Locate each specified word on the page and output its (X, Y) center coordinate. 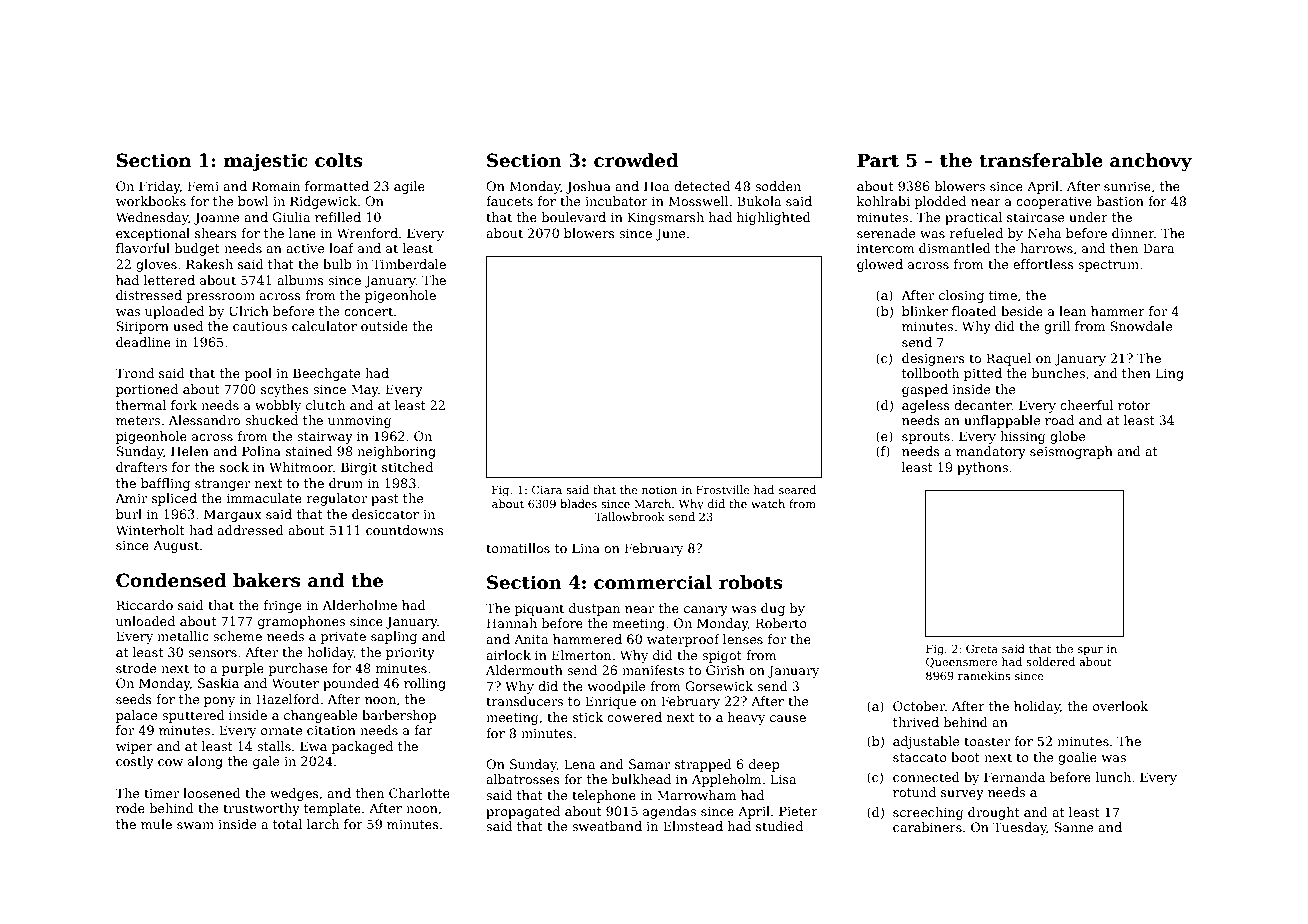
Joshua (588, 187)
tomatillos (518, 548)
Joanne (217, 218)
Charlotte (419, 793)
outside (384, 326)
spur (1090, 651)
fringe (283, 606)
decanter (983, 405)
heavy (746, 718)
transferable (1041, 160)
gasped (925, 390)
